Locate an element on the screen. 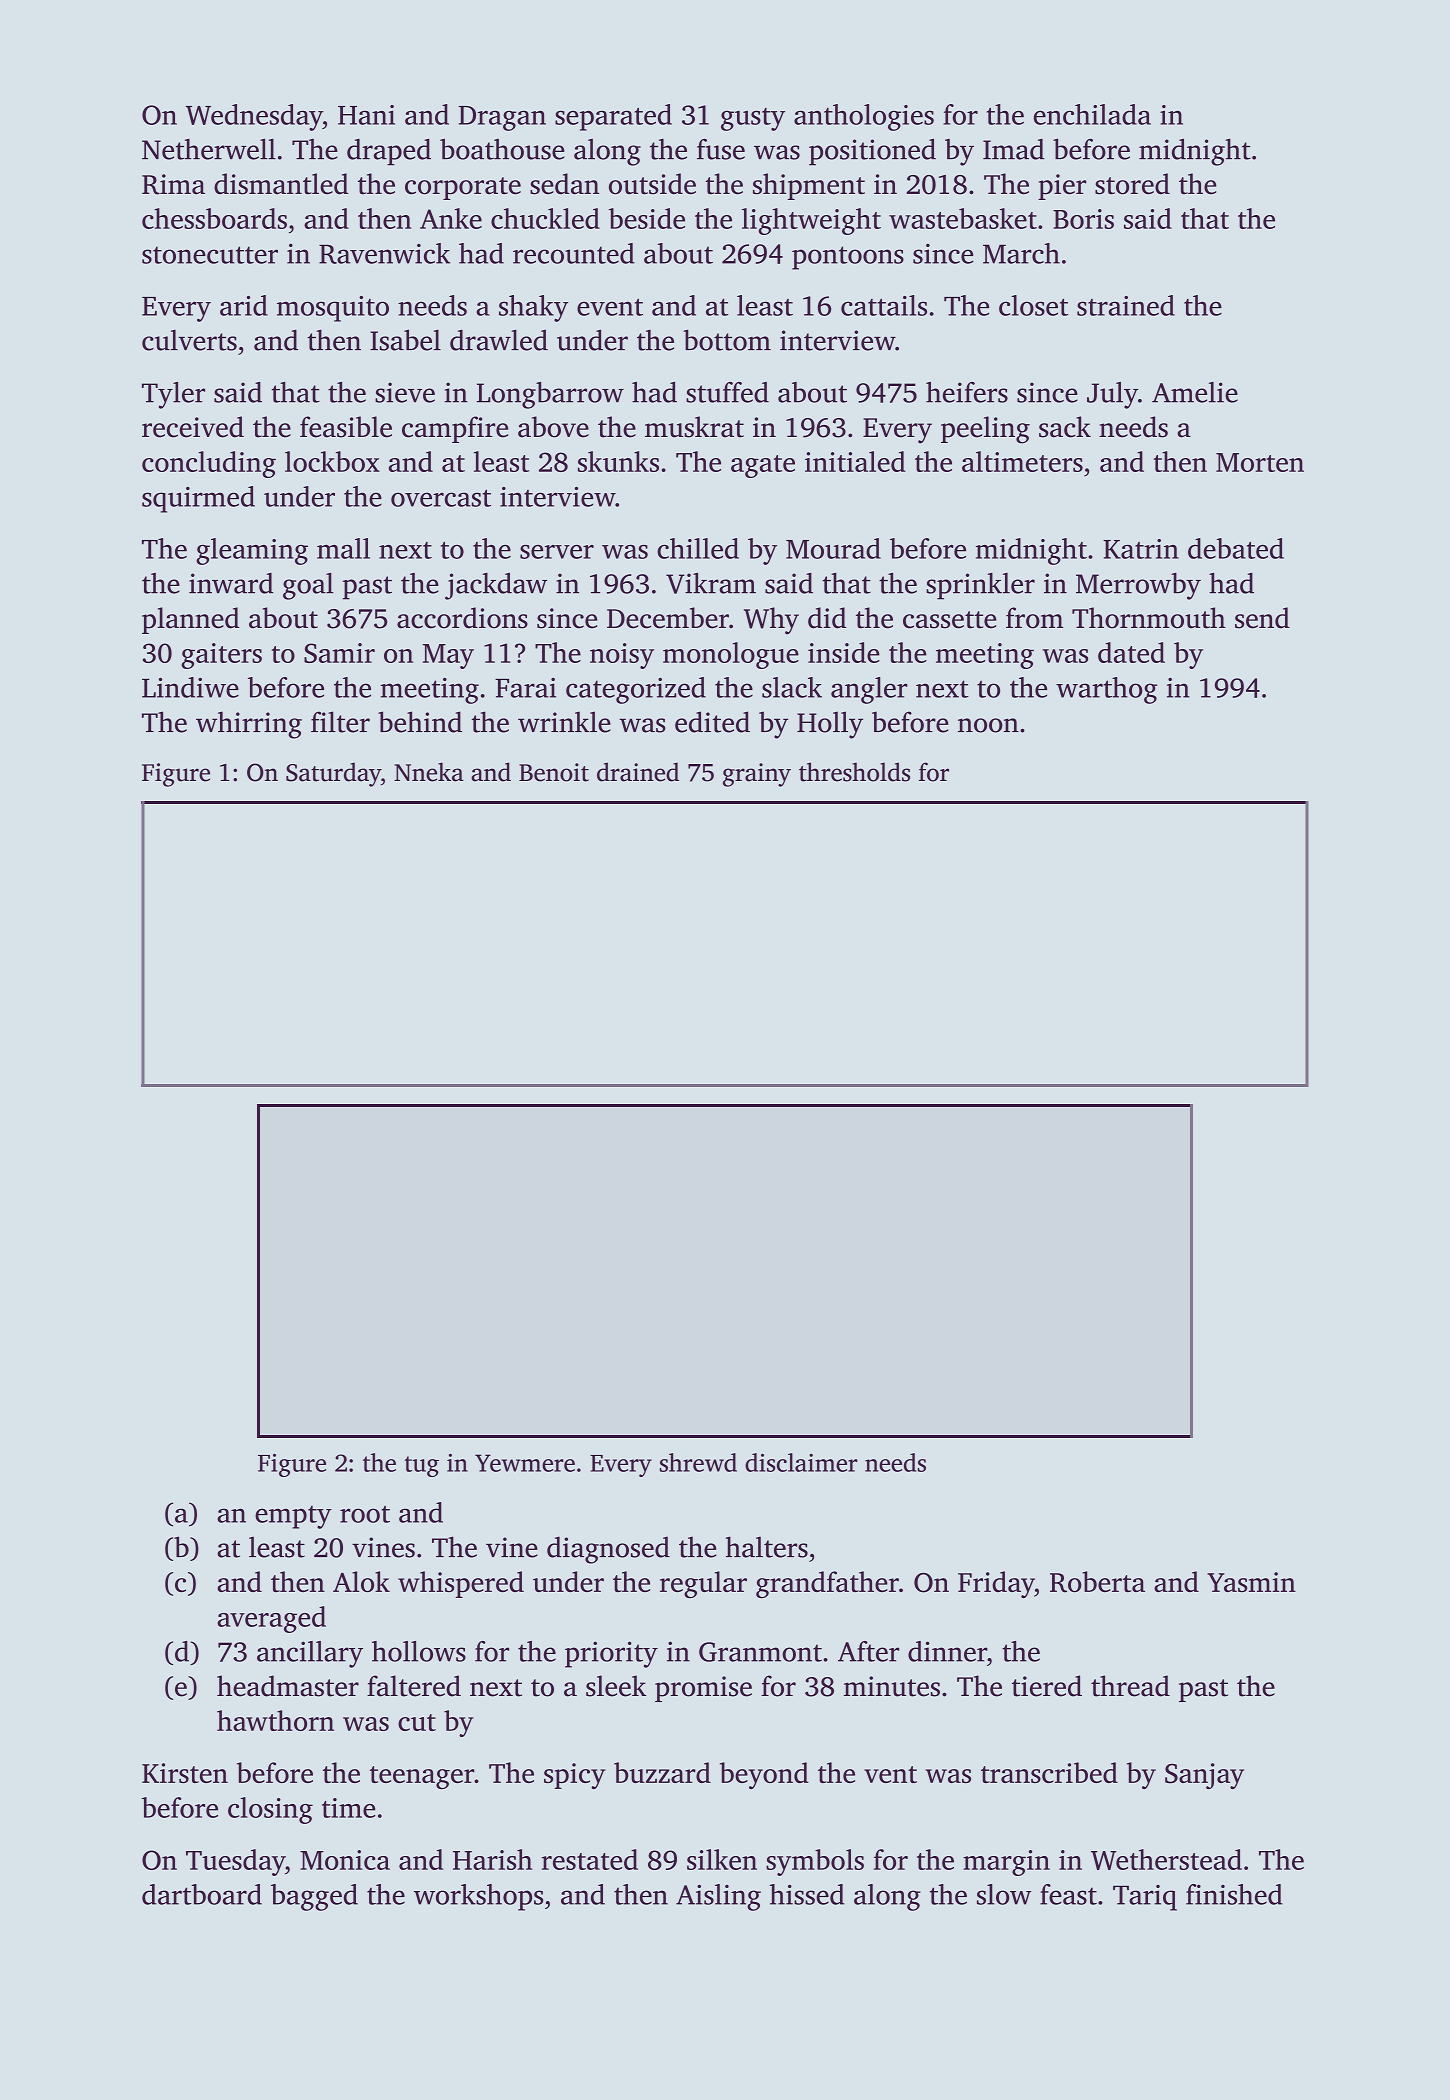  agate is located at coordinates (763, 466).
